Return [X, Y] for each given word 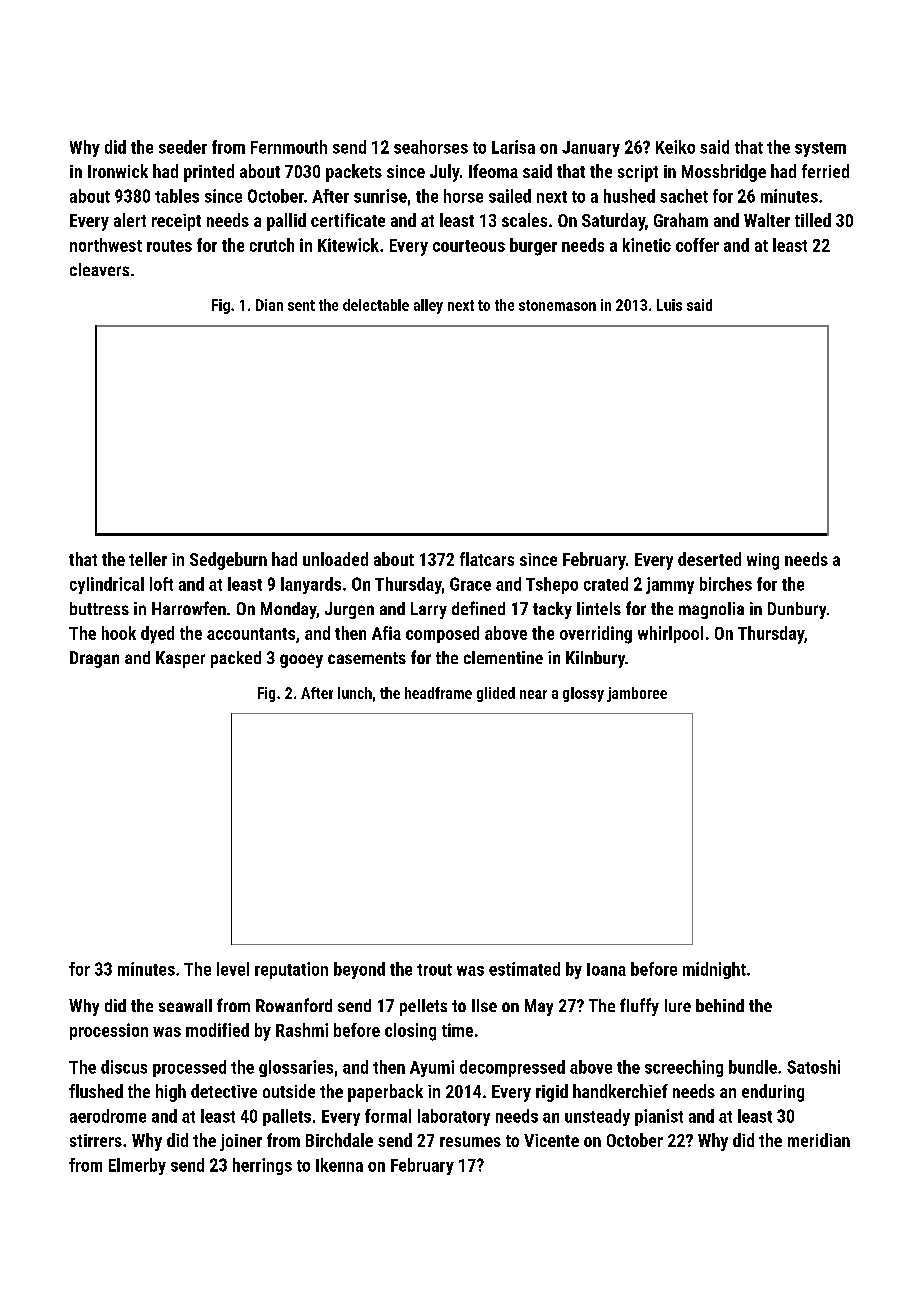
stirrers [96, 1140]
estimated [524, 969]
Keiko [675, 147]
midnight [714, 970]
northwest [106, 245]
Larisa [513, 147]
